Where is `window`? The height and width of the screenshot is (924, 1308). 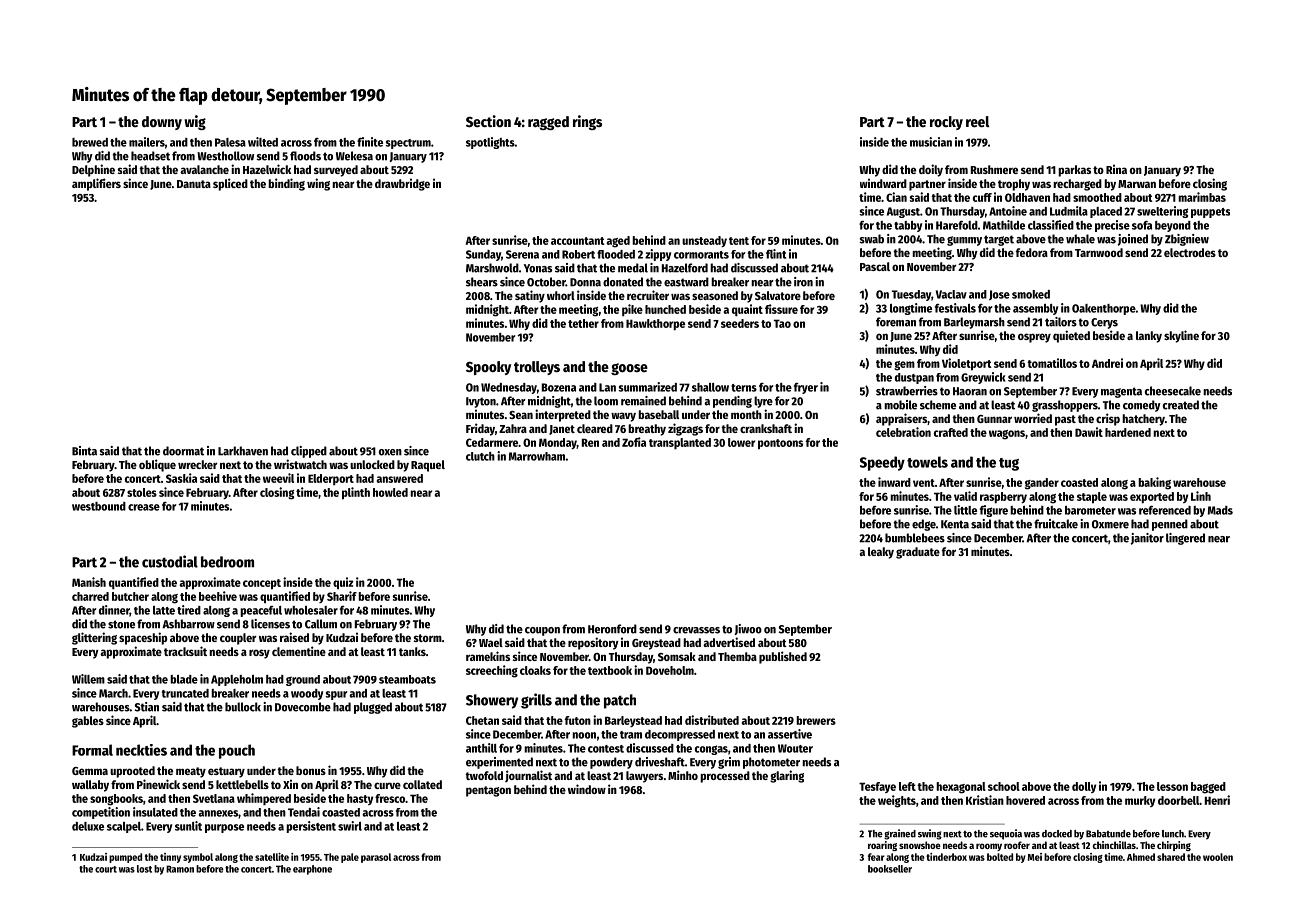
window is located at coordinates (587, 789).
